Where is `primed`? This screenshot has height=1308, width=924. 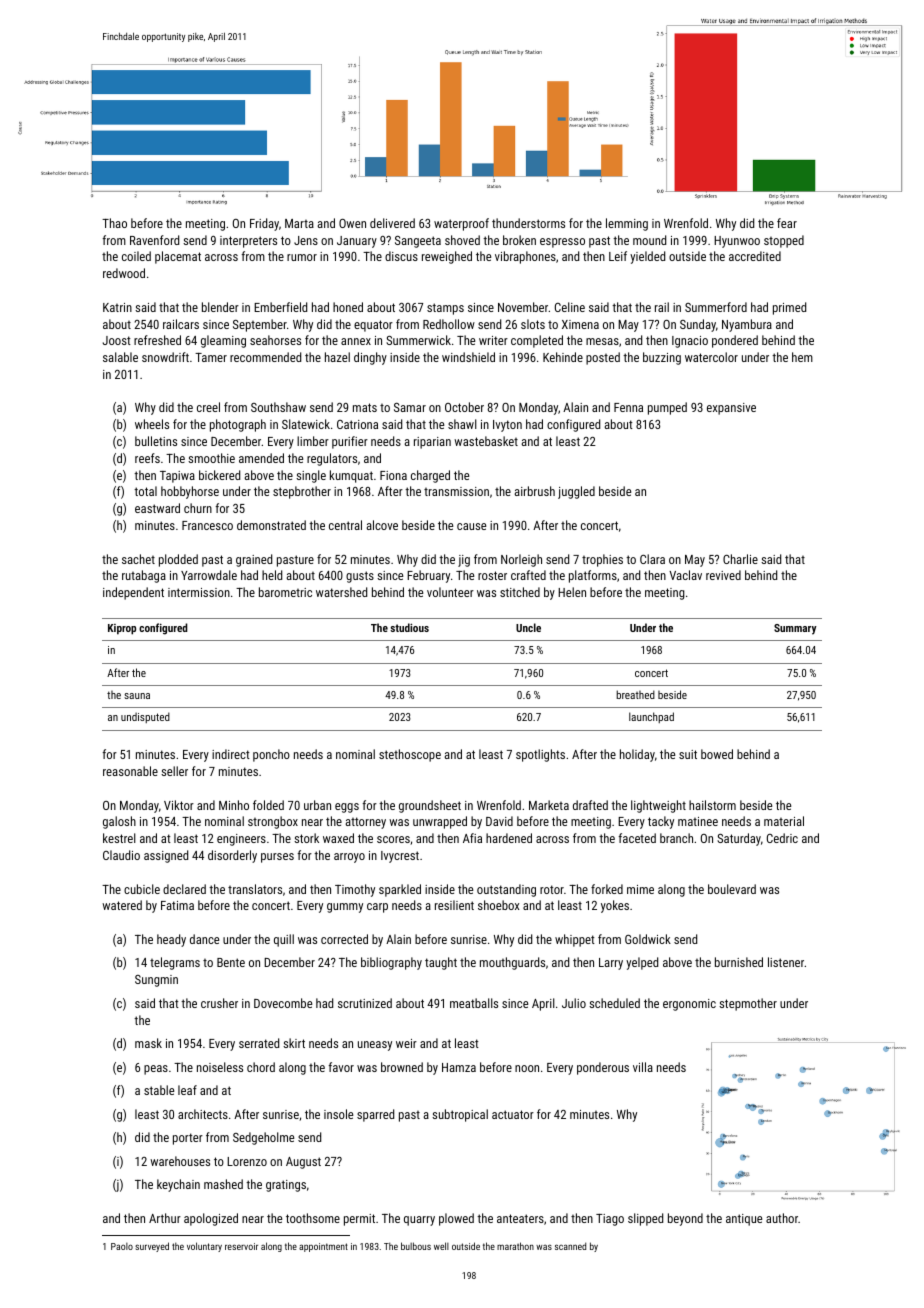 primed is located at coordinates (789, 308).
